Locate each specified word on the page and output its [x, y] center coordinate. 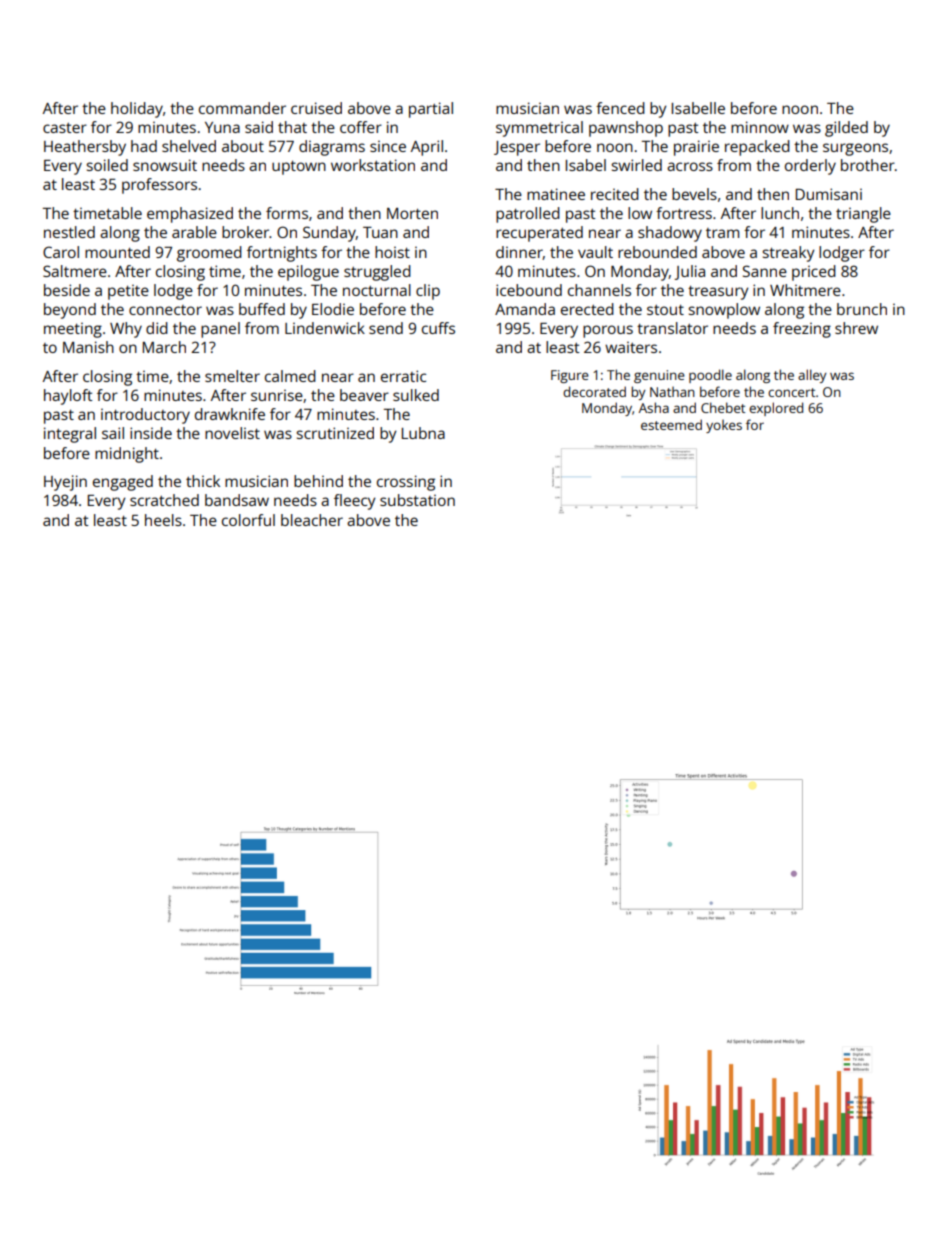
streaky [789, 254]
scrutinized [335, 433]
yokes [724, 426]
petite [128, 292]
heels [163, 520]
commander [242, 108]
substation [417, 500]
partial [431, 110]
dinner [519, 253]
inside [151, 433]
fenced [620, 108]
